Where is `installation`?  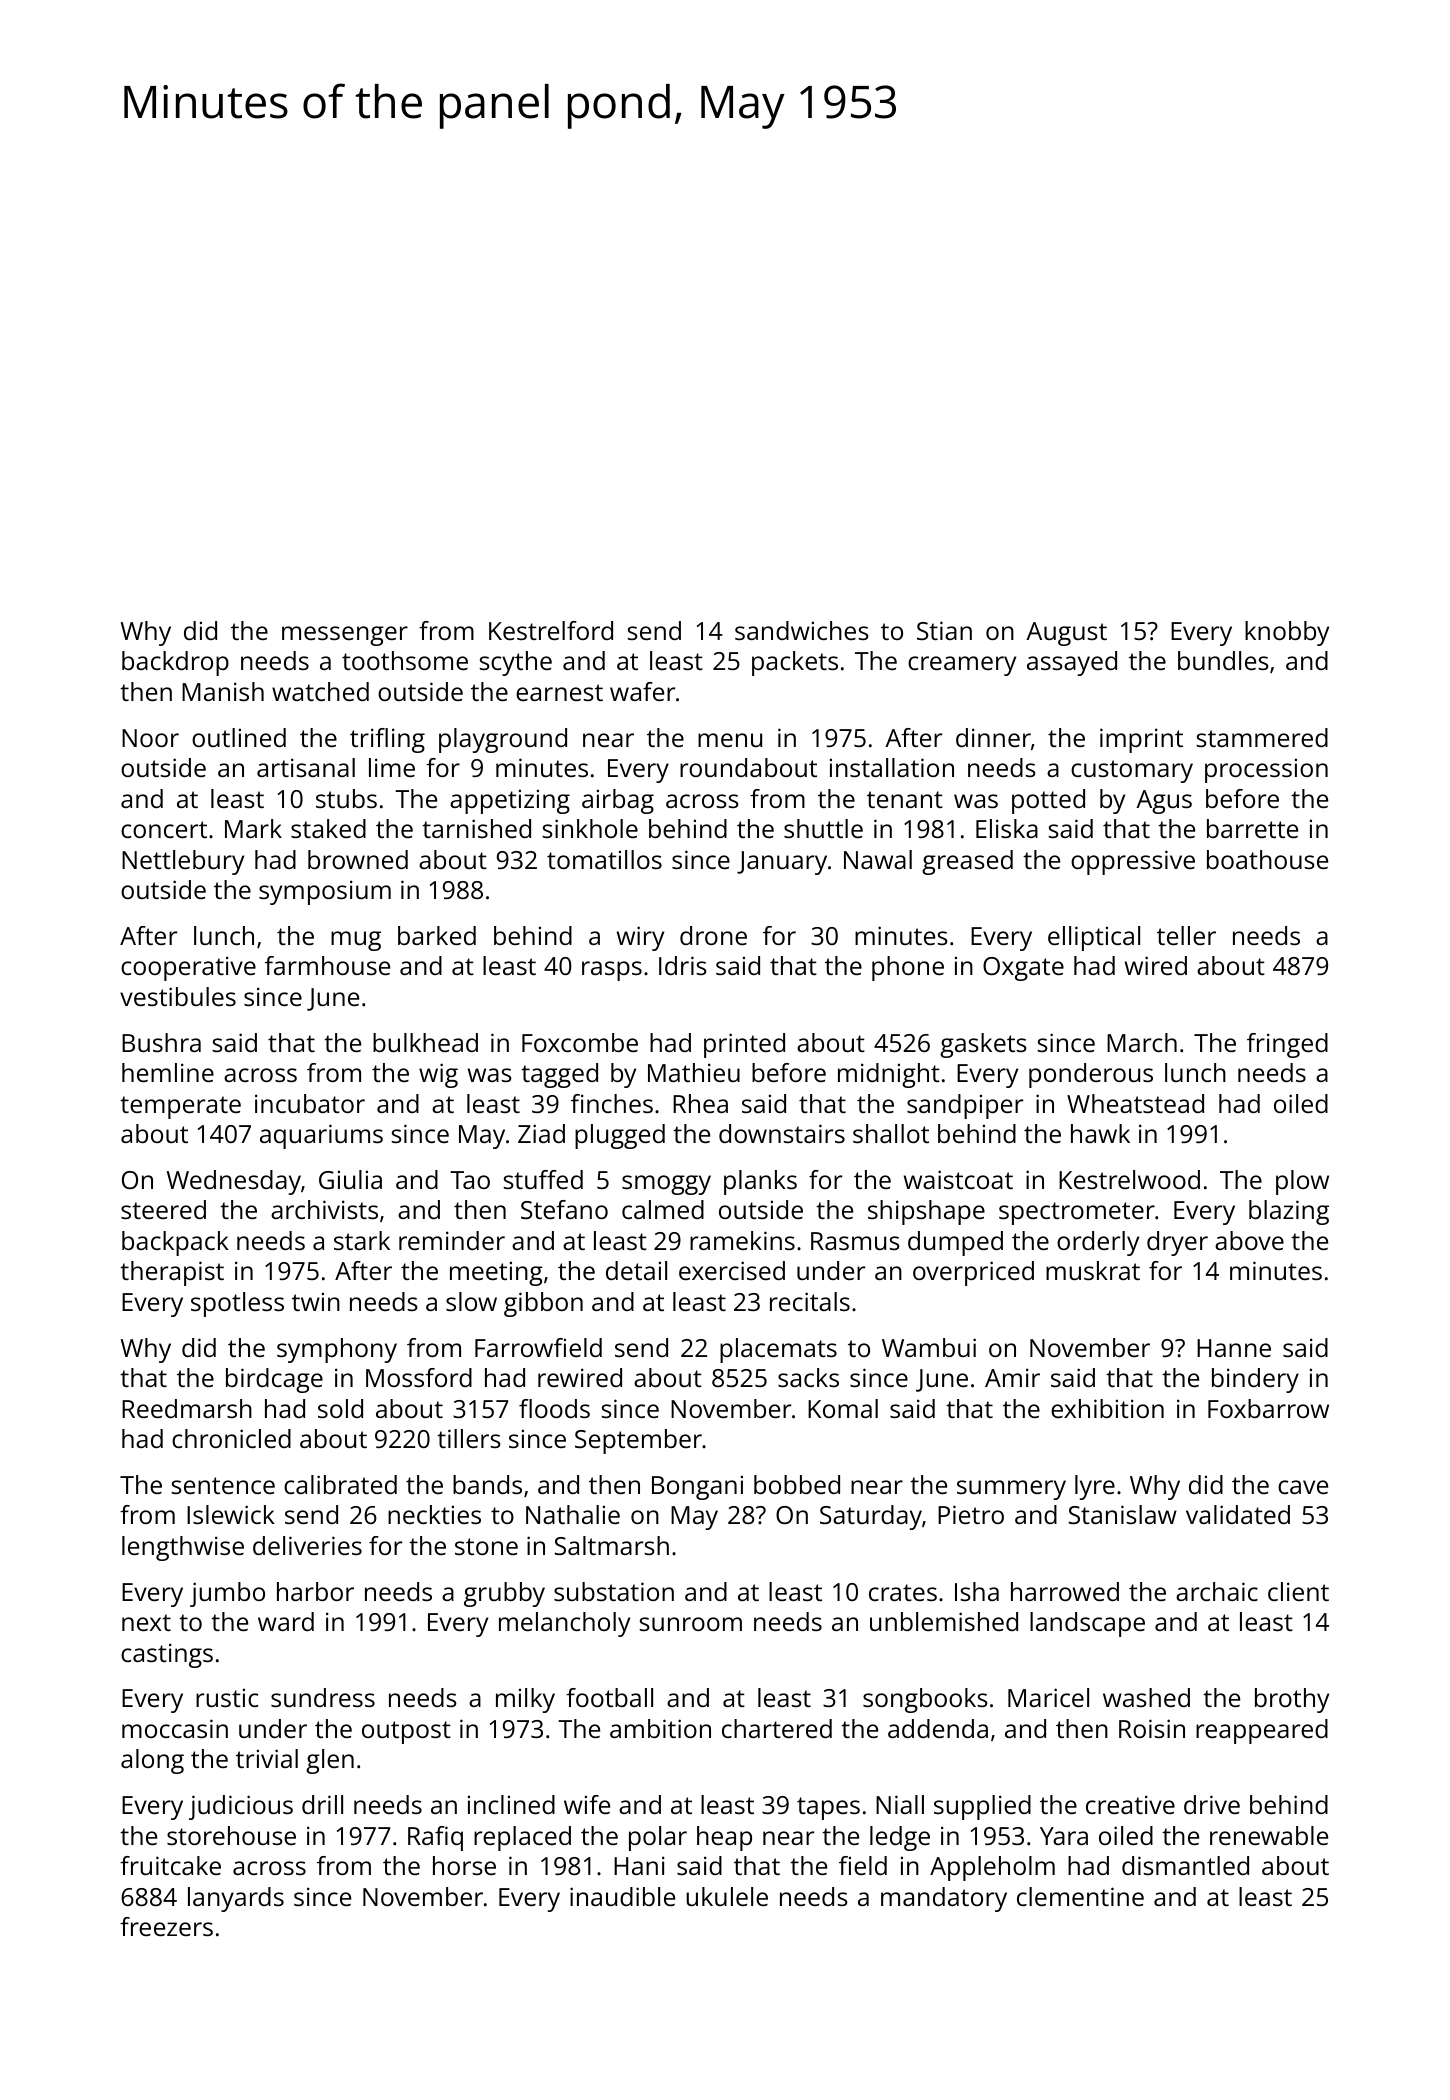
installation is located at coordinates (892, 767).
